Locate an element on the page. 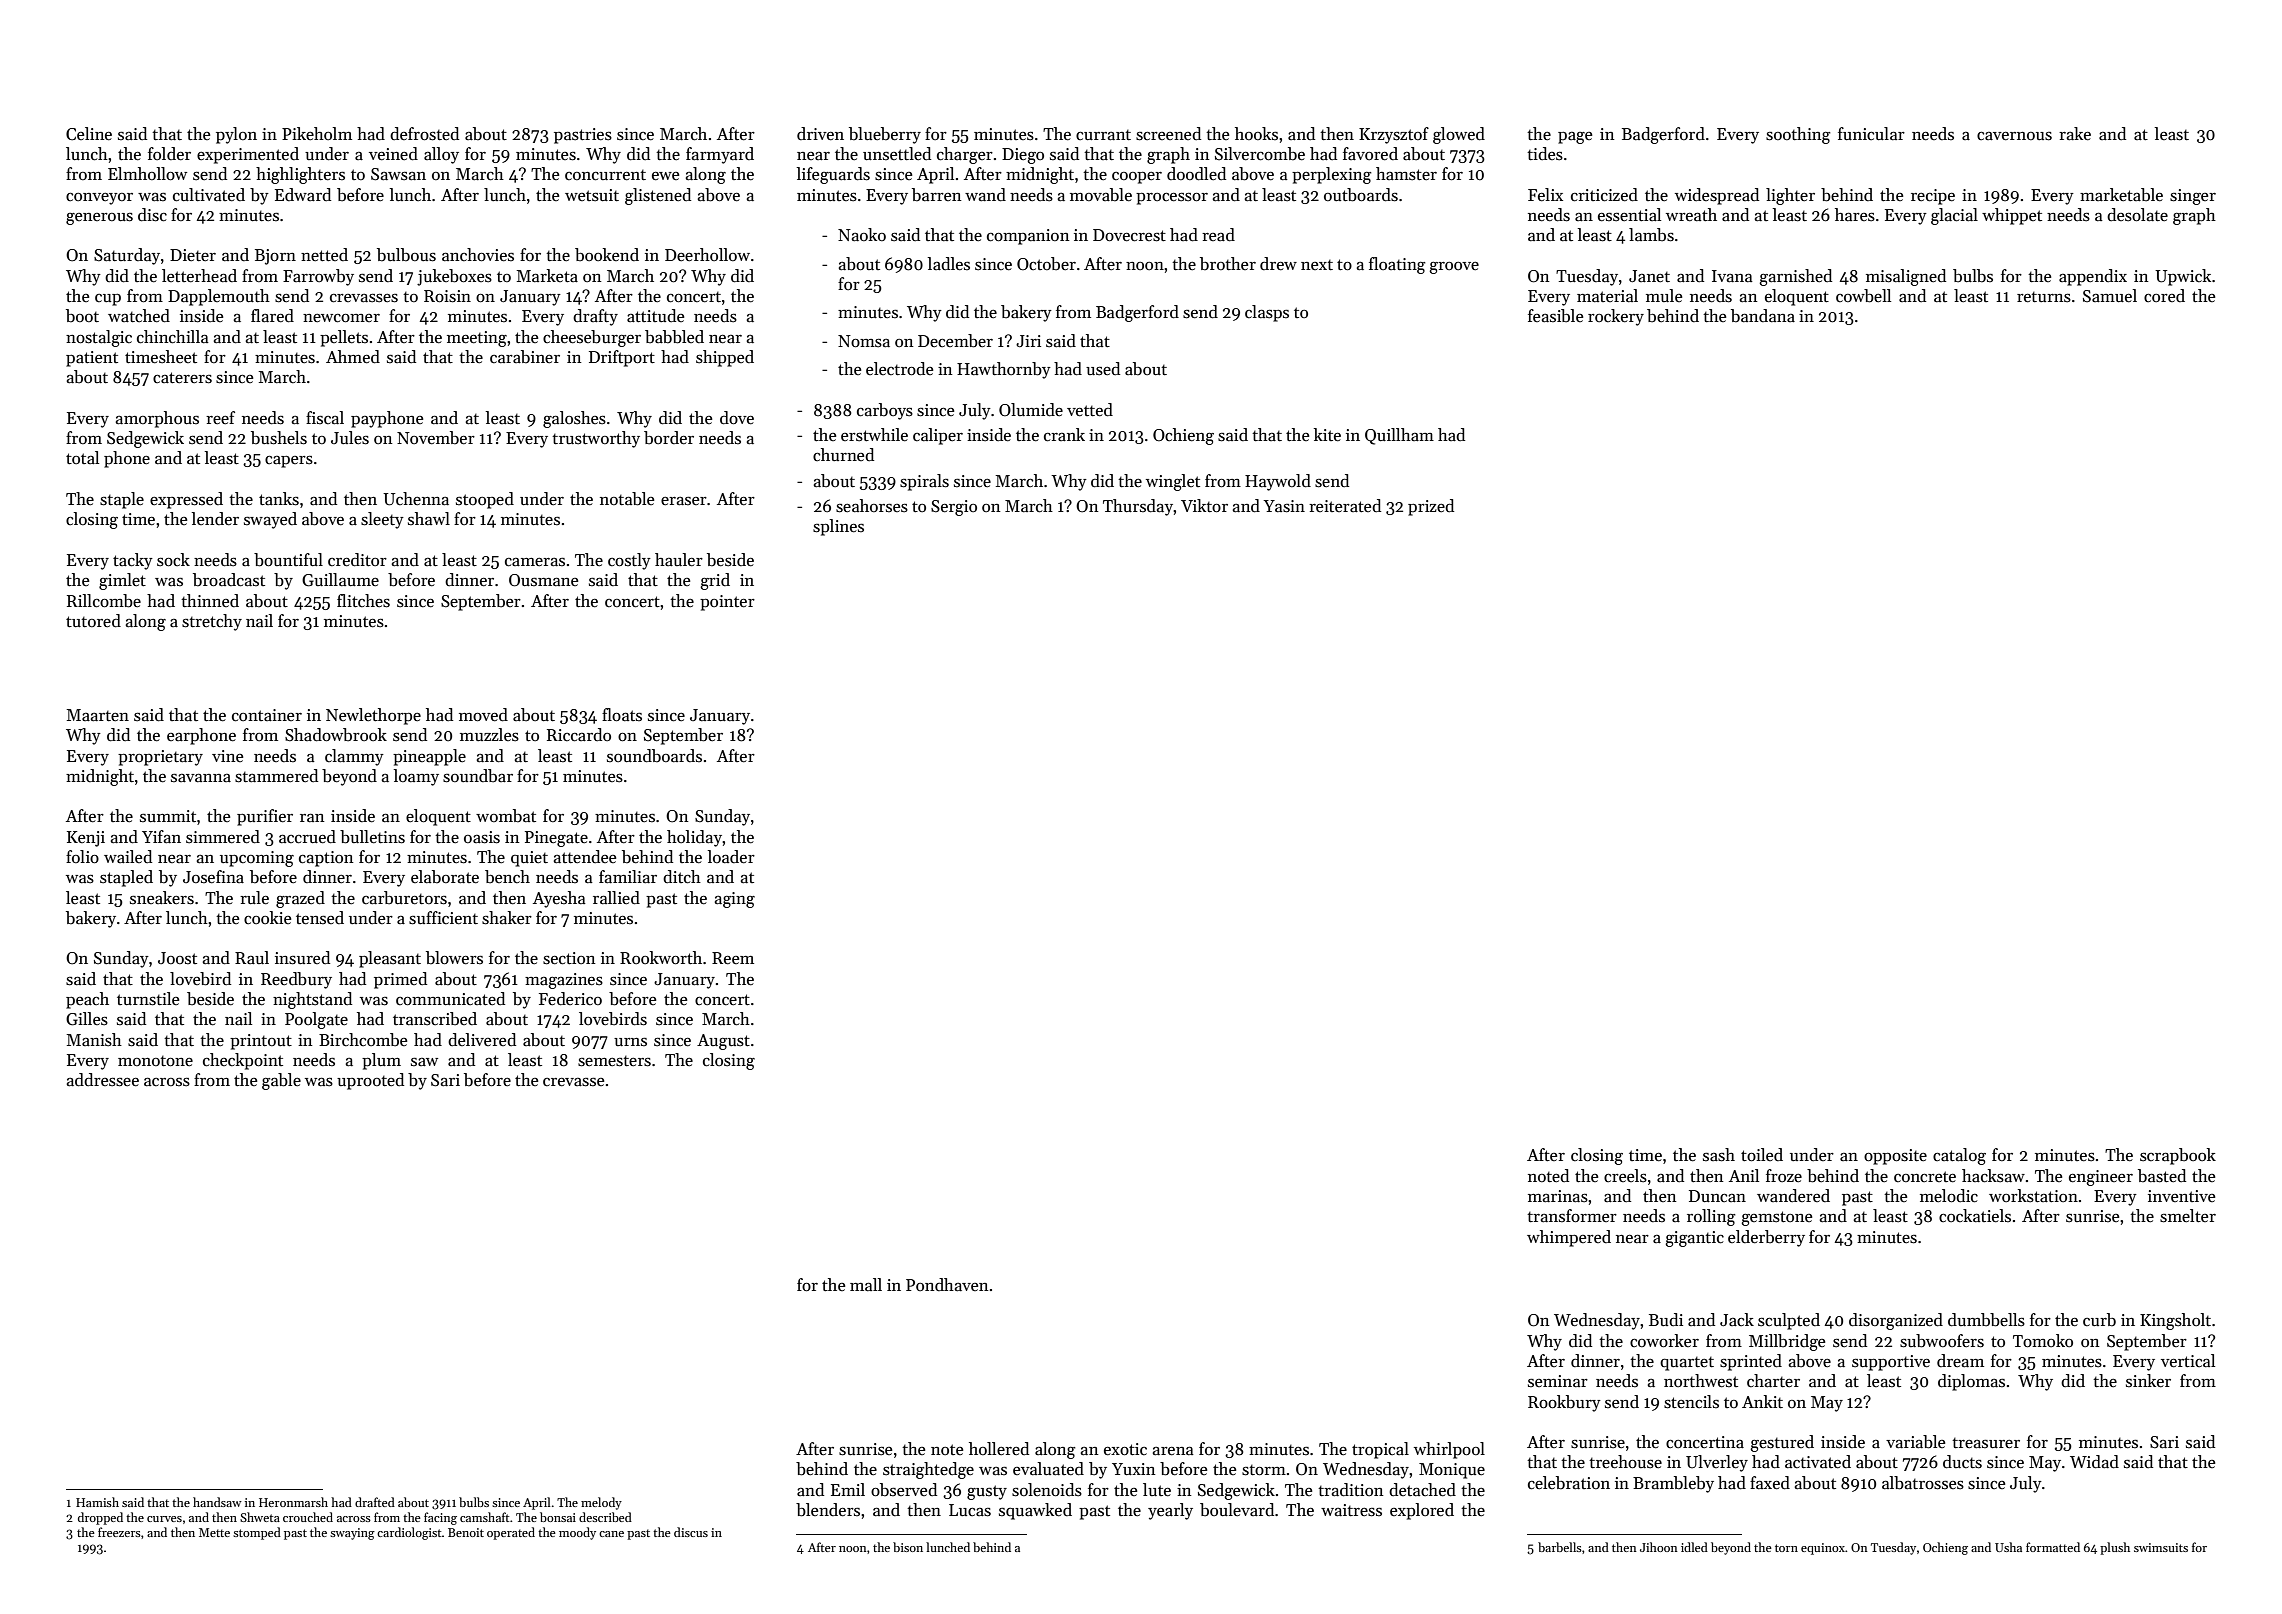  prized is located at coordinates (1431, 507).
